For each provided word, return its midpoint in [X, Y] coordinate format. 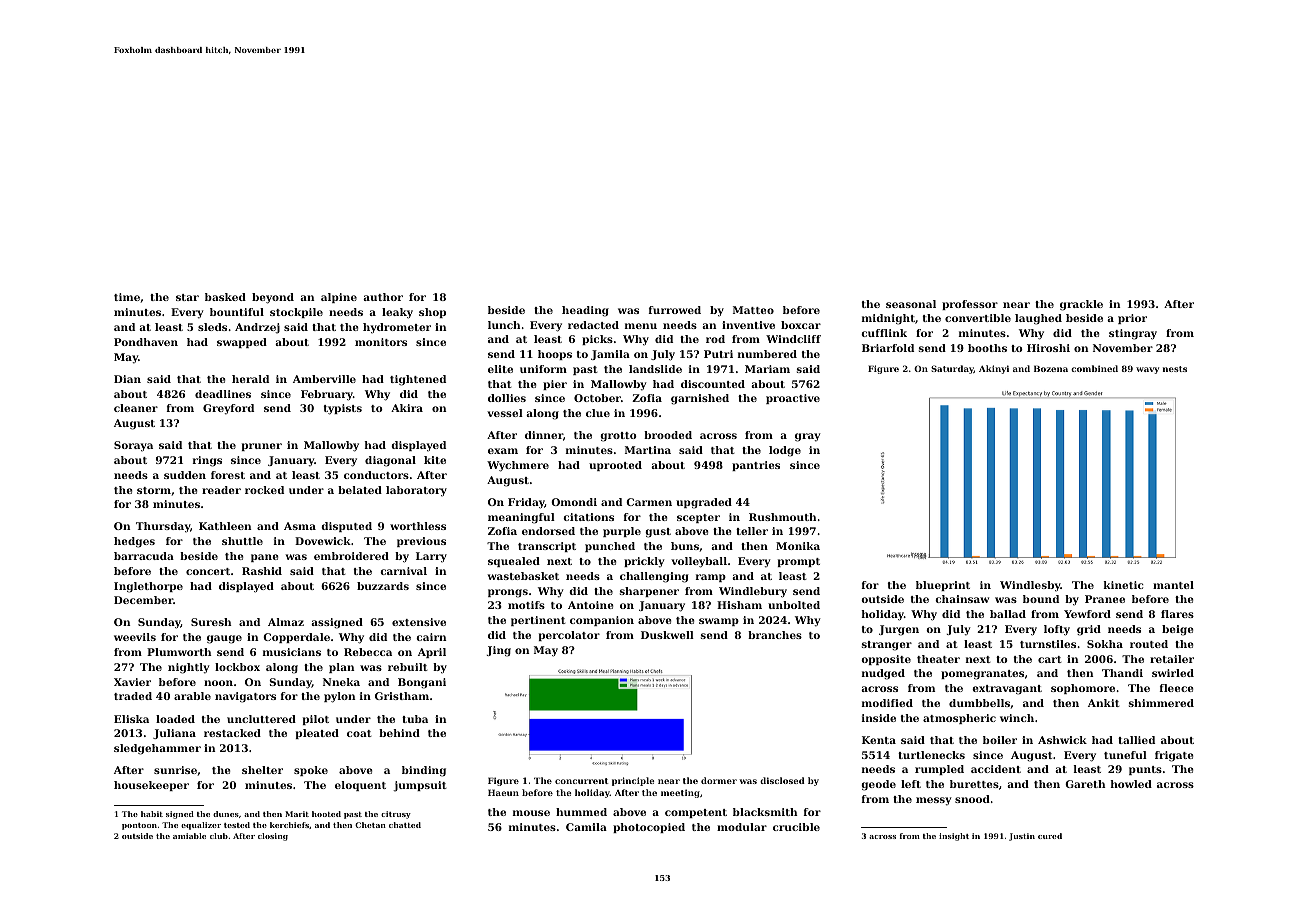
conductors [376, 475]
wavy [1147, 370]
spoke [311, 771]
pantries [756, 466]
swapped [242, 343]
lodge [785, 451]
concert [208, 571]
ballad [1008, 614]
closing [273, 837]
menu [641, 326]
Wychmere [518, 466]
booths [987, 348]
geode [878, 785]
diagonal [390, 461]
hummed [581, 812]
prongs [508, 593]
